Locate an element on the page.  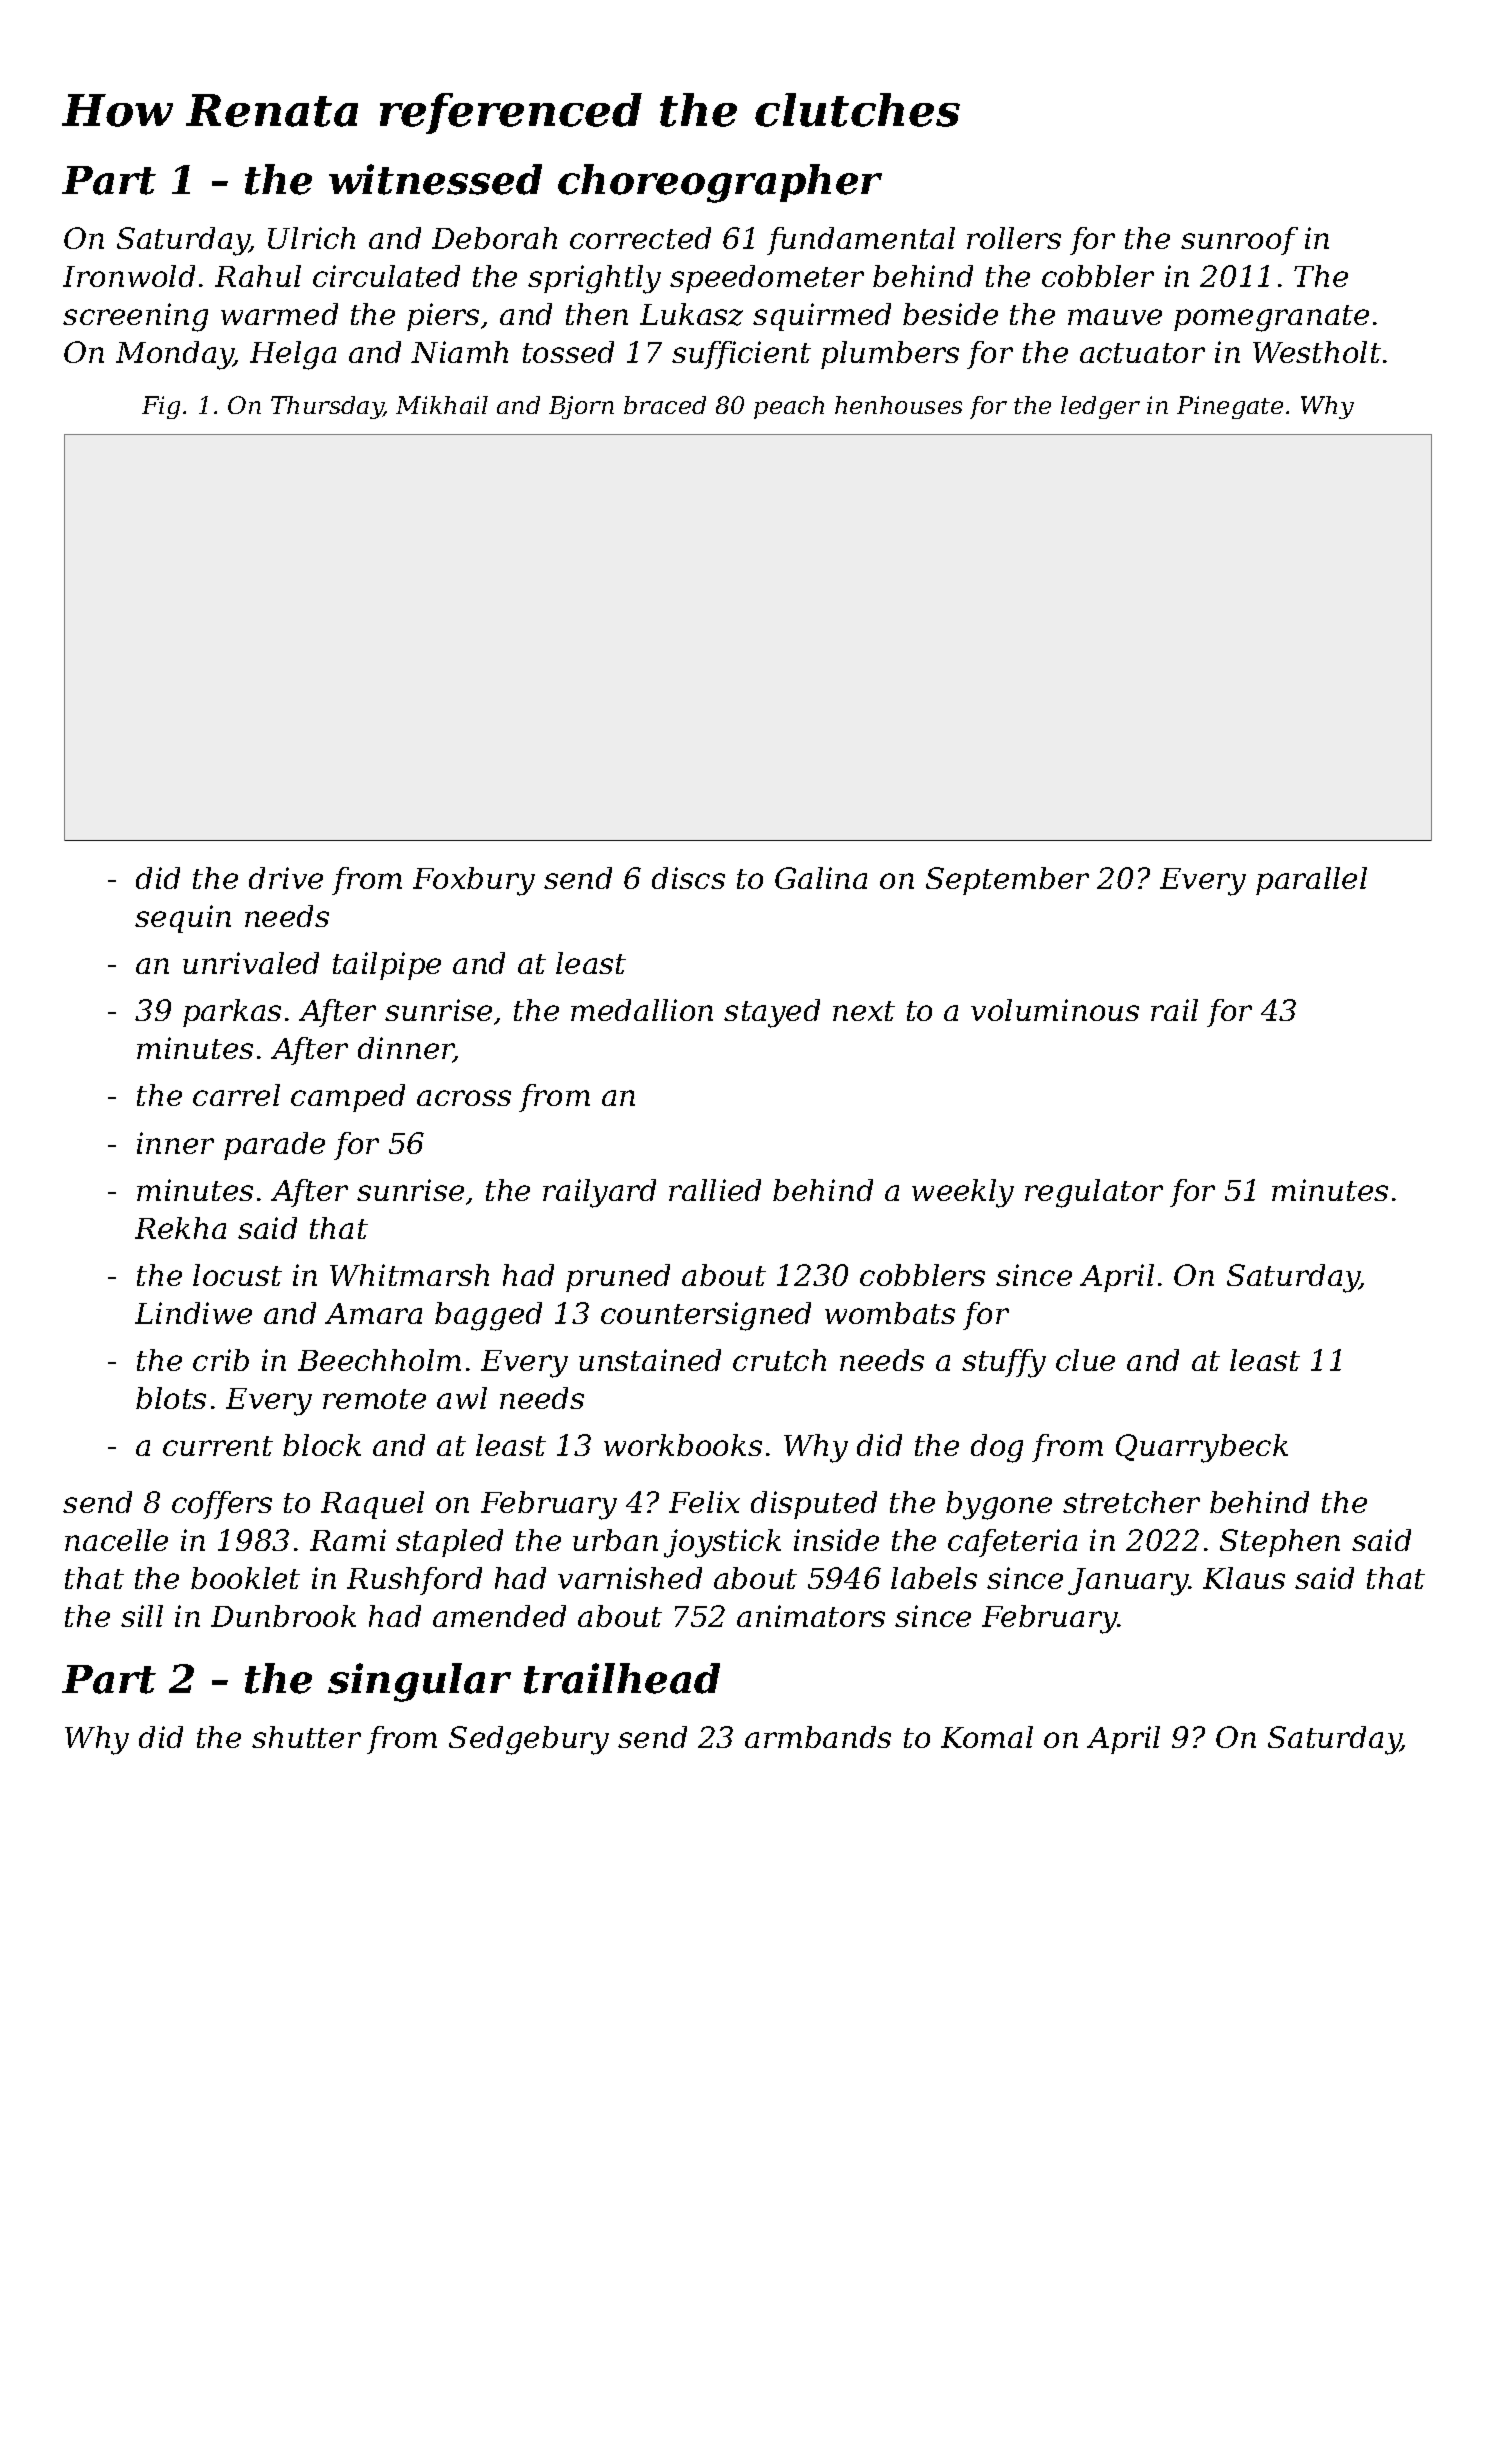
Rekha is located at coordinates (180, 1228).
